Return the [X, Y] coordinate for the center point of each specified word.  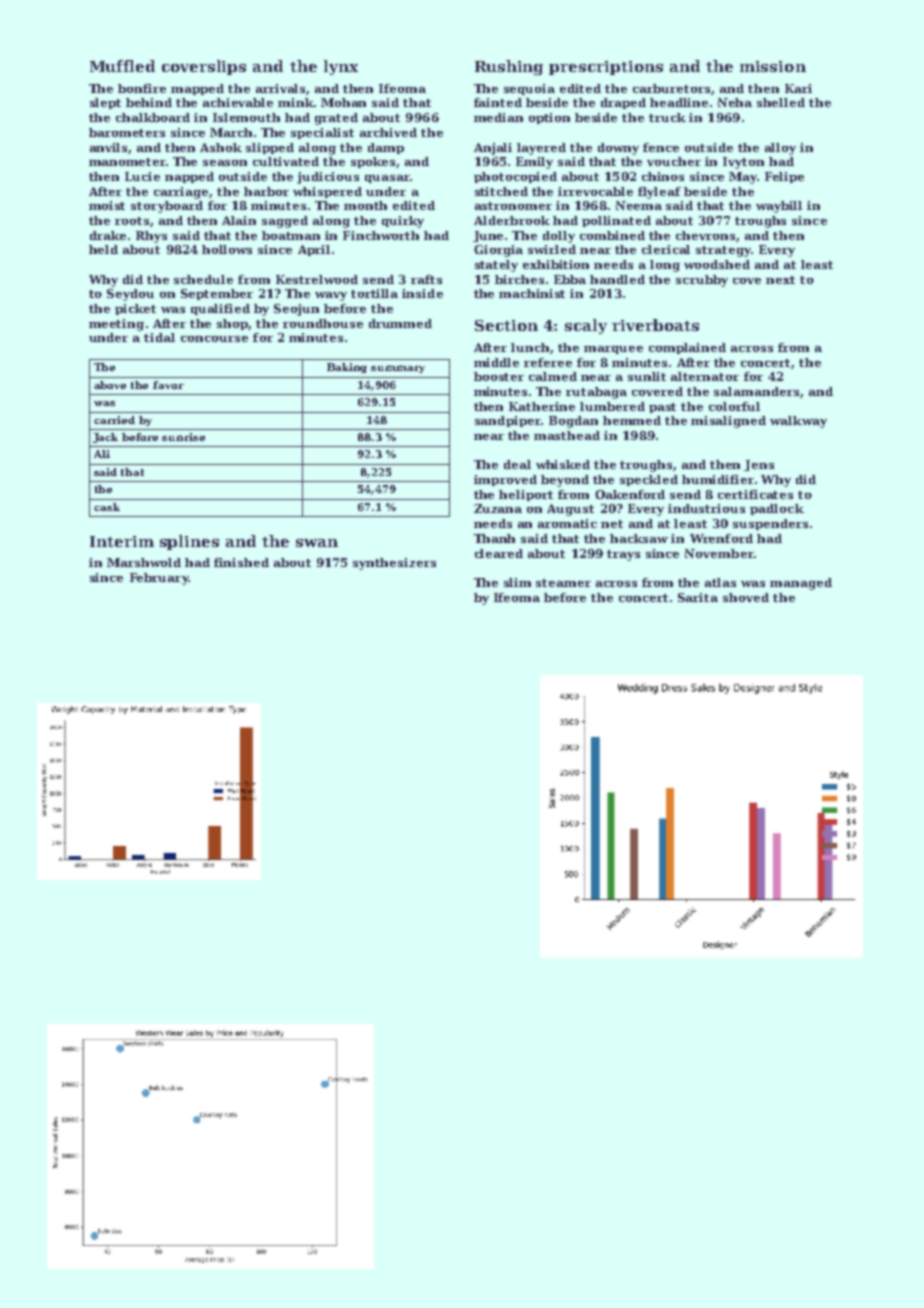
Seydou [130, 295]
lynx [341, 67]
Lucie [142, 176]
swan [317, 543]
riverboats [655, 325]
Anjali [493, 149]
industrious [706, 508]
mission [773, 66]
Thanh [494, 538]
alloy [780, 149]
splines [189, 542]
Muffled [122, 66]
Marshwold [144, 562]
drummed [400, 323]
